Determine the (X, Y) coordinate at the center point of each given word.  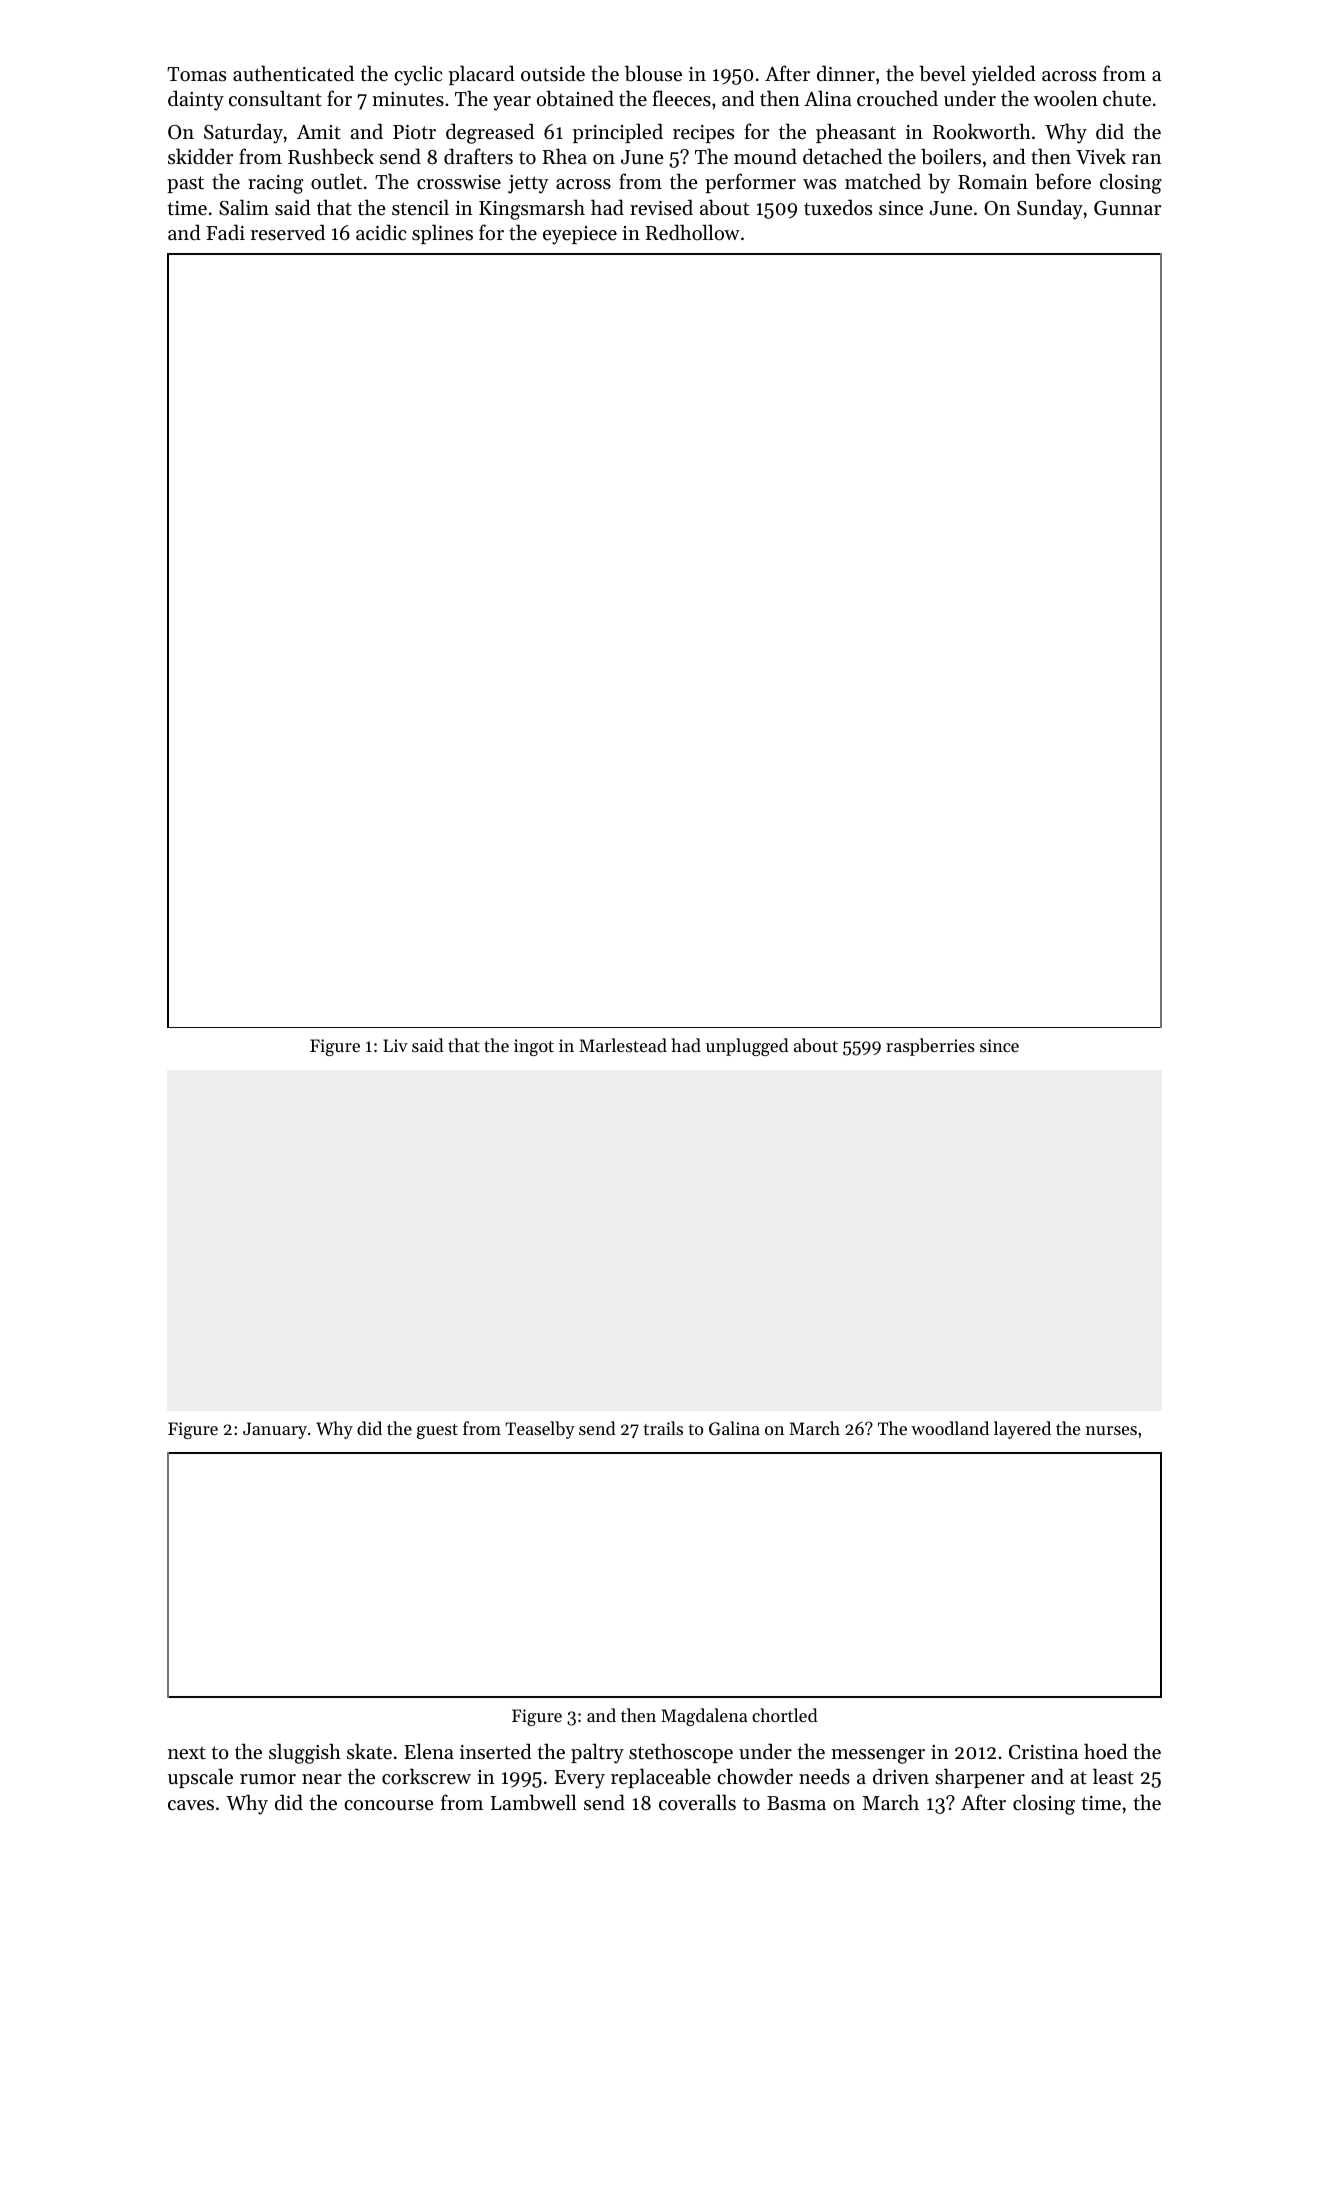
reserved (288, 232)
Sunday (1050, 209)
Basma (796, 1803)
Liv (395, 1045)
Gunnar (1127, 208)
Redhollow (693, 232)
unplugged (747, 1047)
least (1113, 1776)
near (322, 1779)
